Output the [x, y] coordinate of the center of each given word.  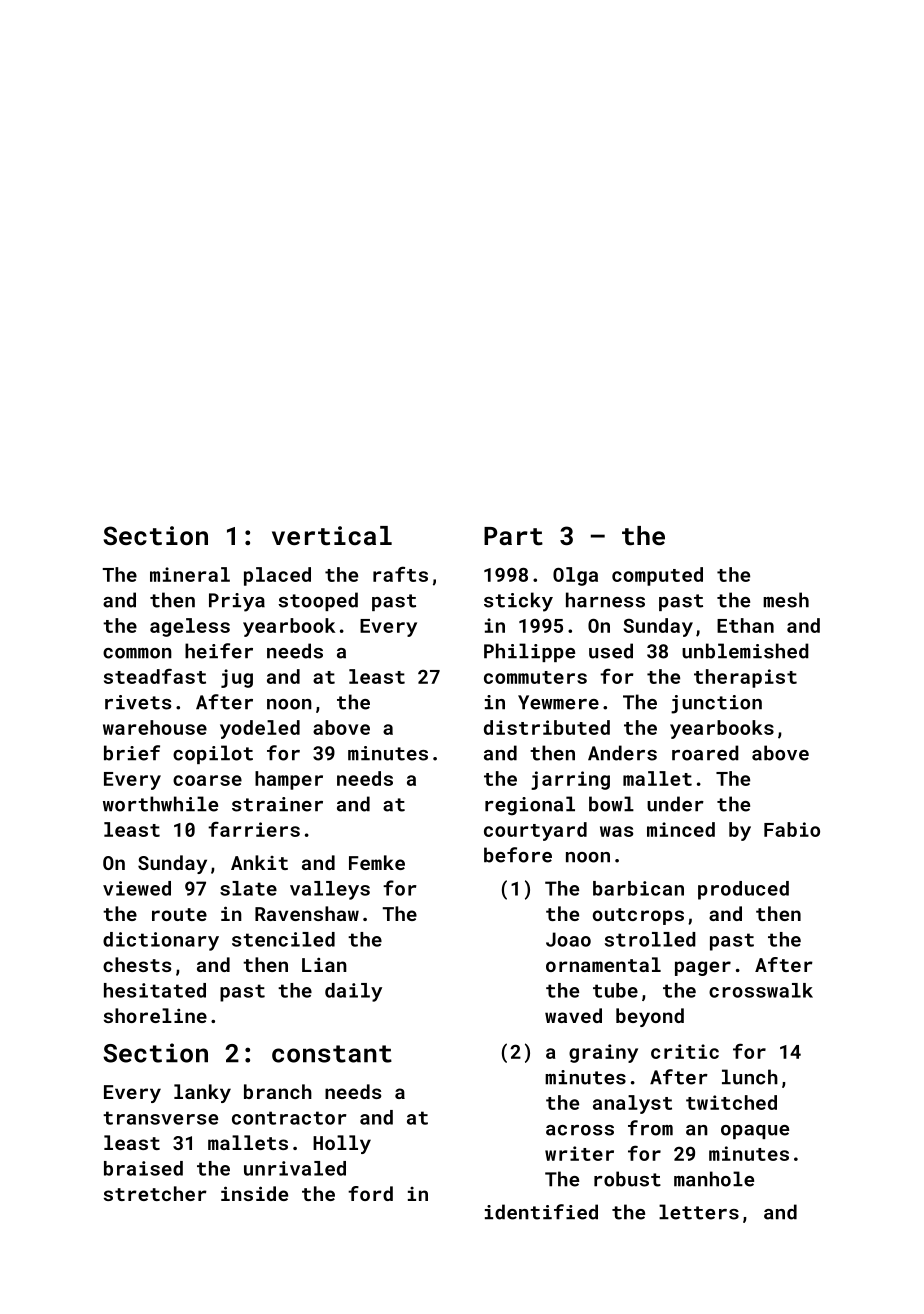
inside [254, 1193]
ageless [190, 627]
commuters [535, 677]
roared [705, 753]
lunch [750, 1077]
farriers [254, 829]
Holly [342, 1144]
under [675, 804]
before [518, 855]
